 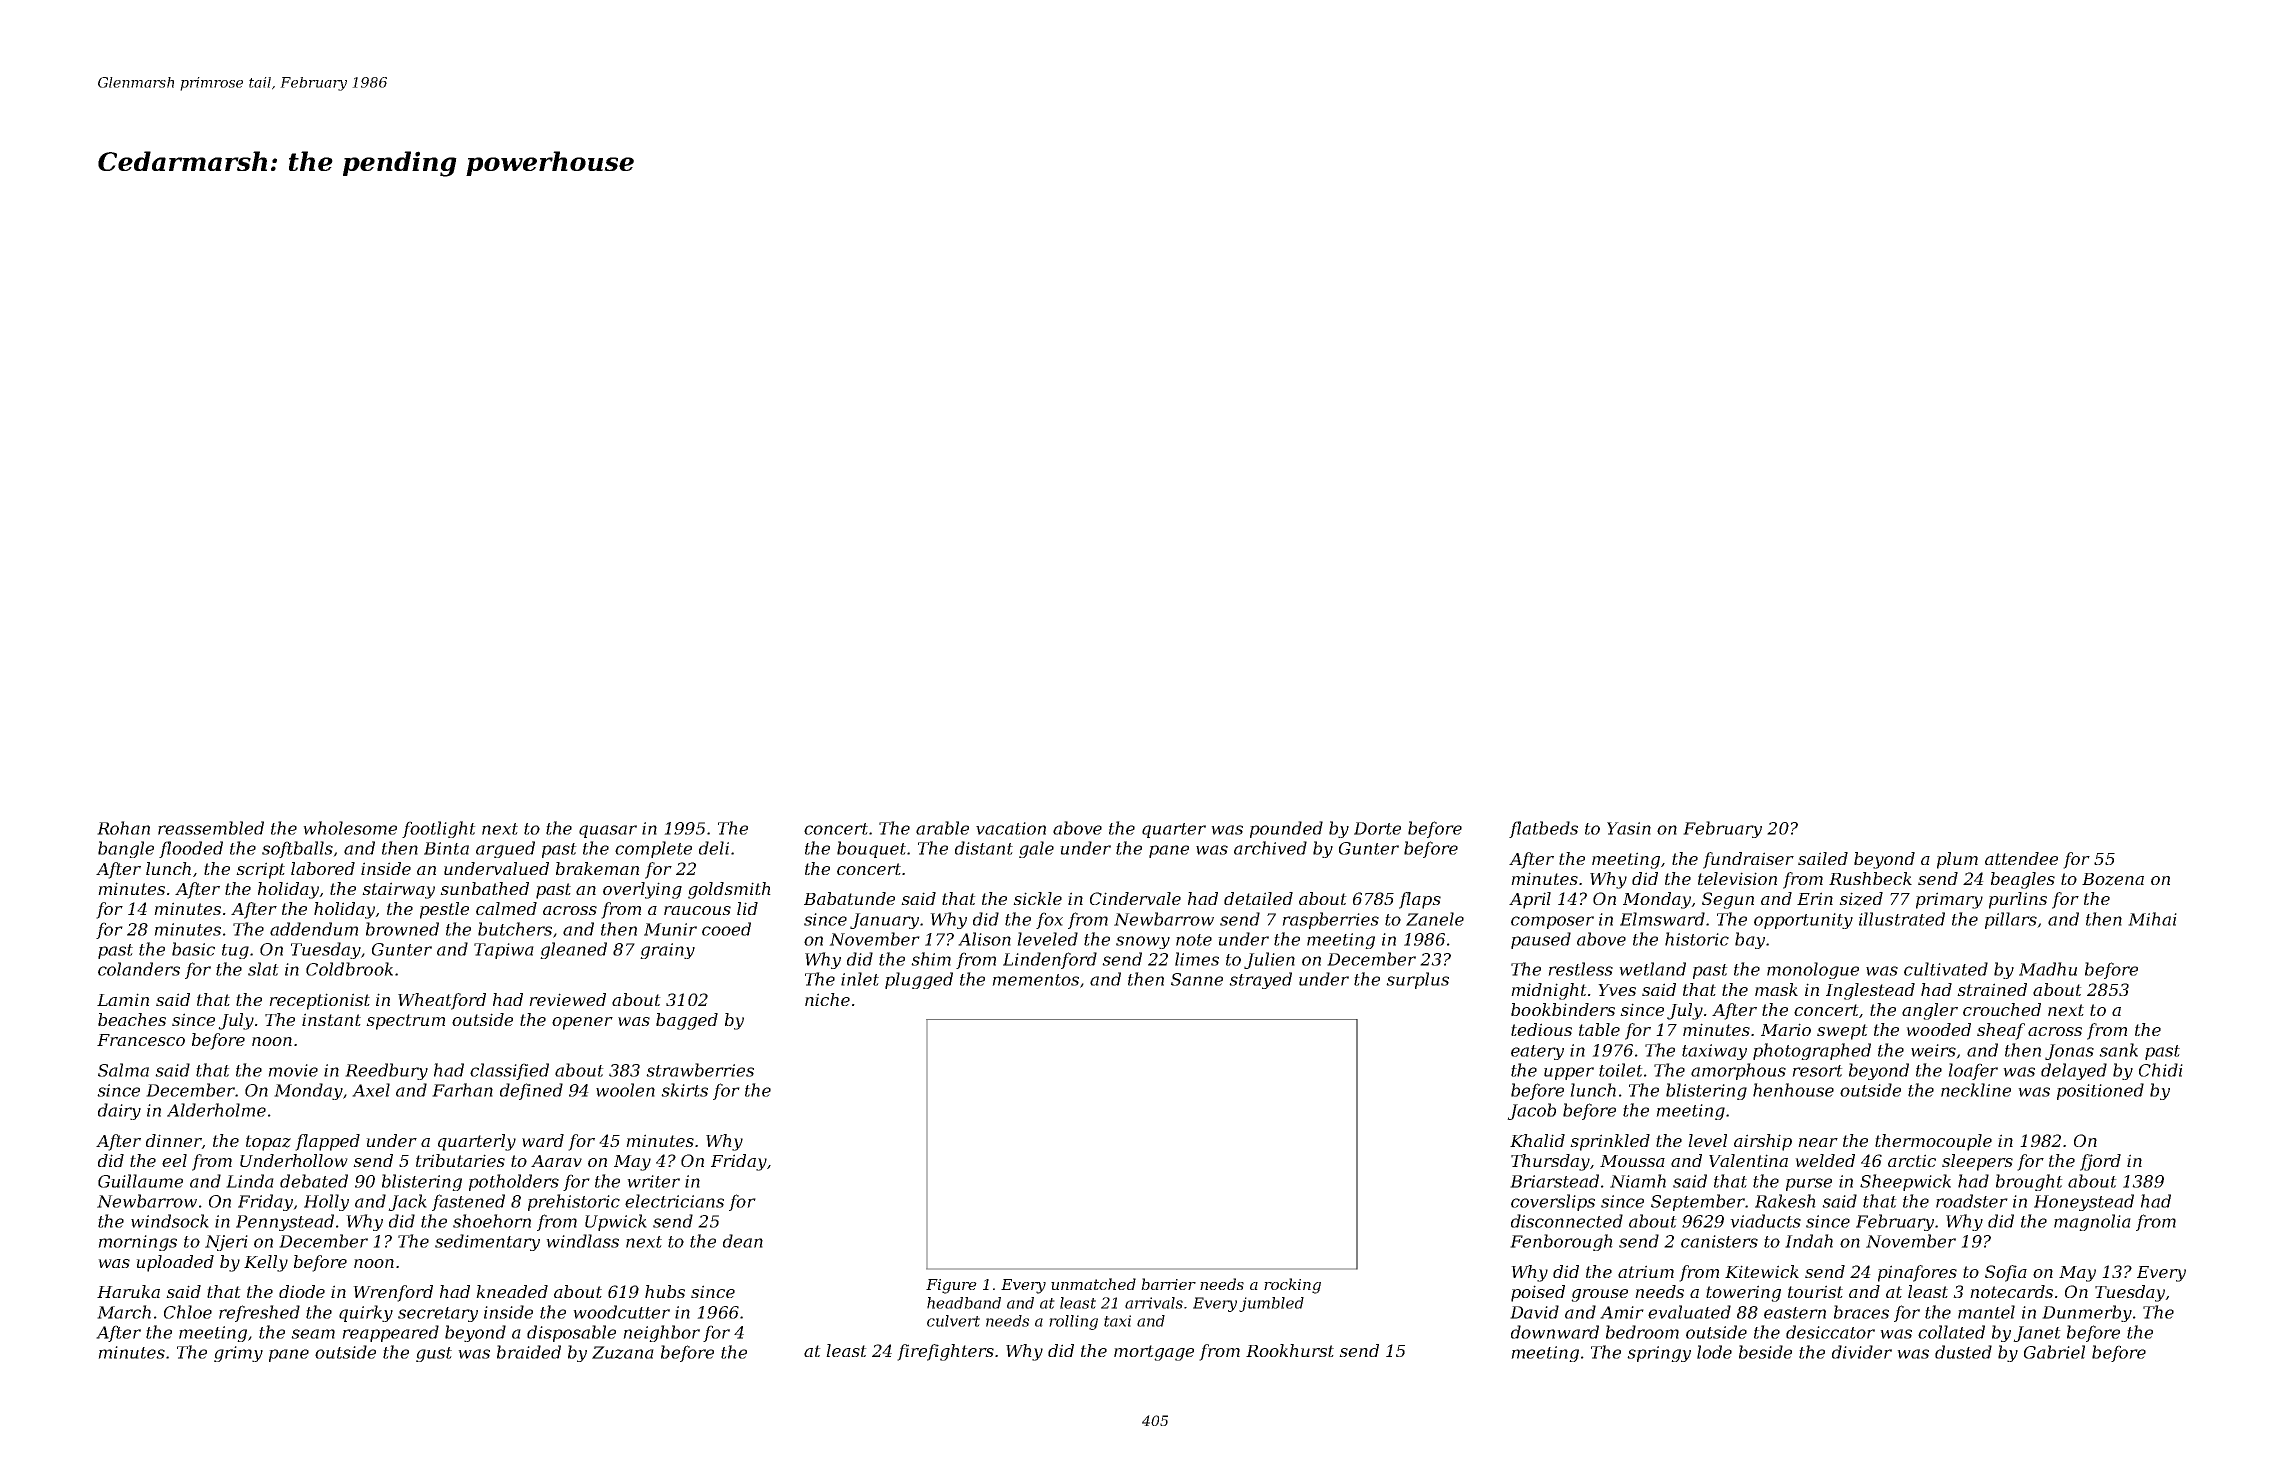 I want to click on writer, so click(x=653, y=1181).
